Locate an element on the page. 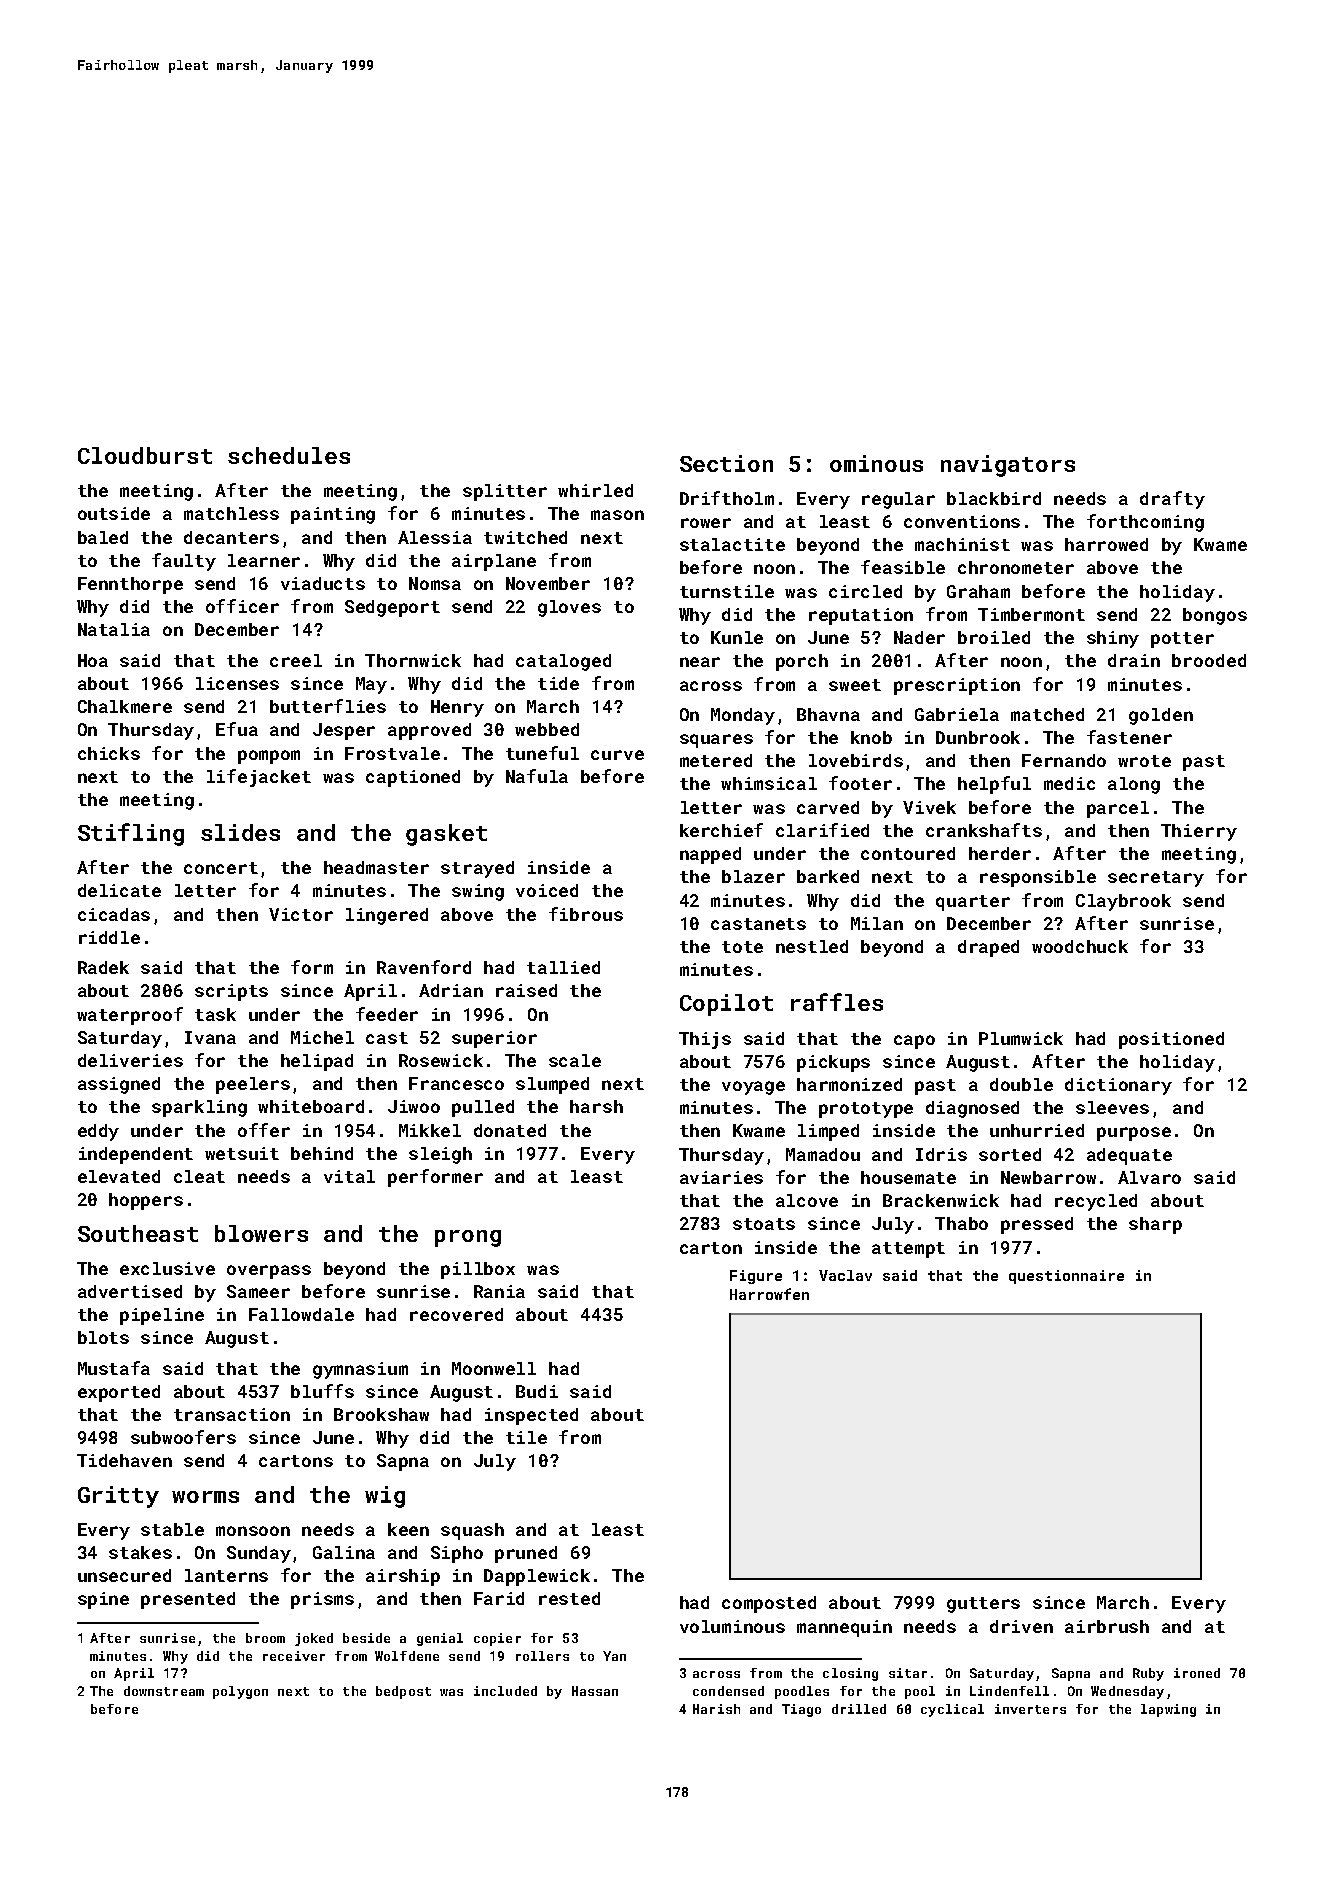  Thierry is located at coordinates (1199, 832).
